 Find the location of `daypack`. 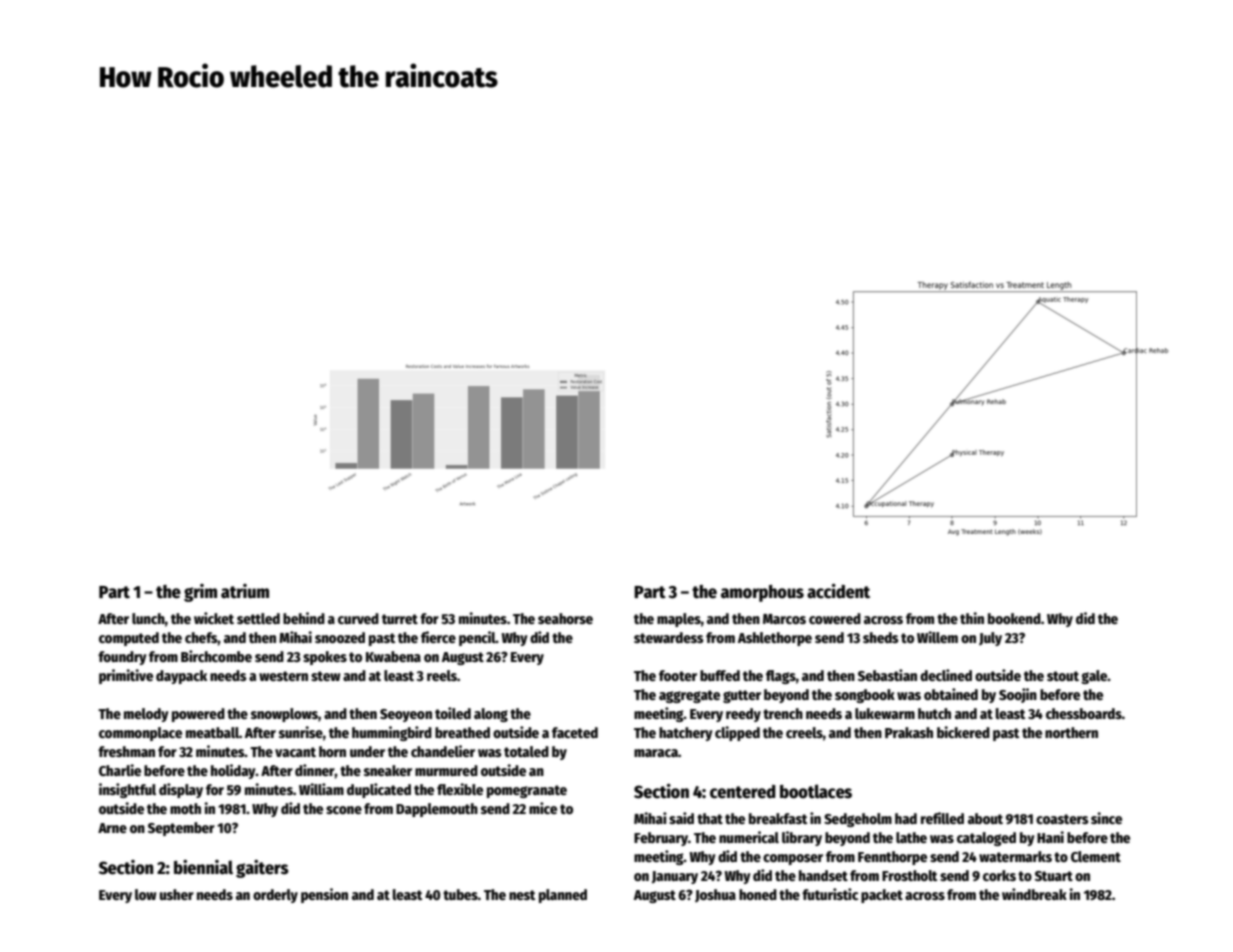

daypack is located at coordinates (181, 677).
